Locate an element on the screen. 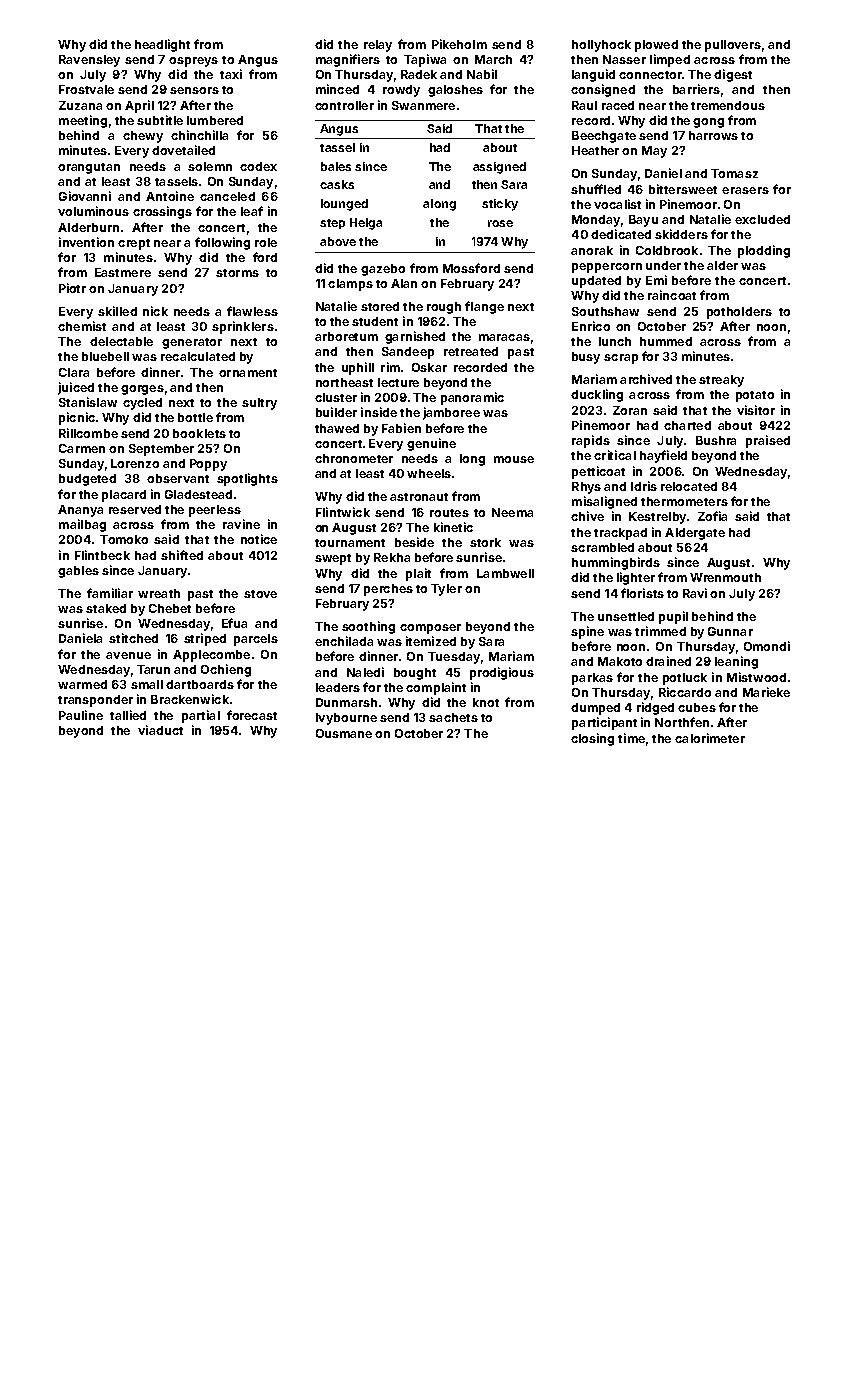  Ousmane is located at coordinates (344, 733).
